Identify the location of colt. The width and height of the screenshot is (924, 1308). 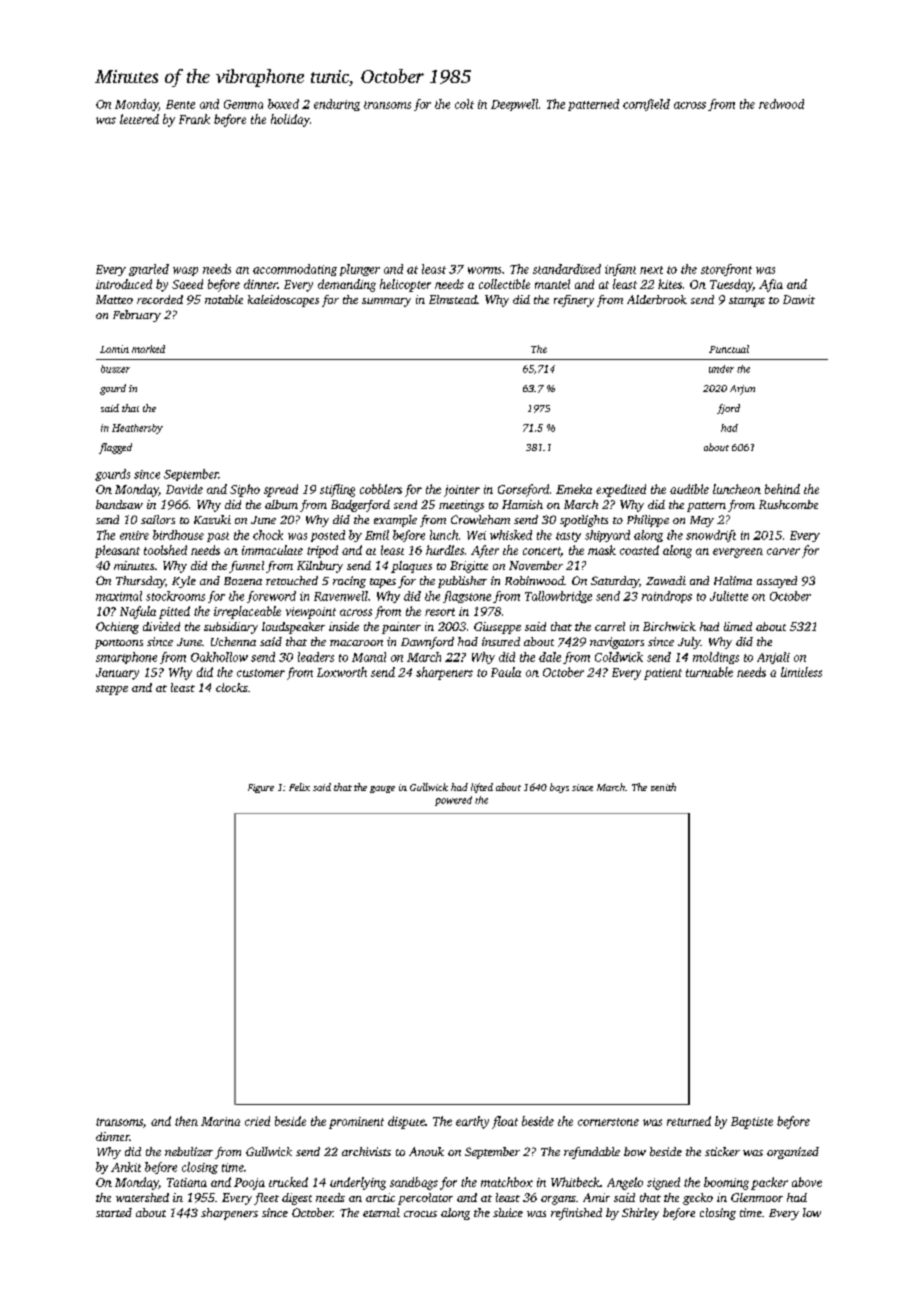
(464, 104).
